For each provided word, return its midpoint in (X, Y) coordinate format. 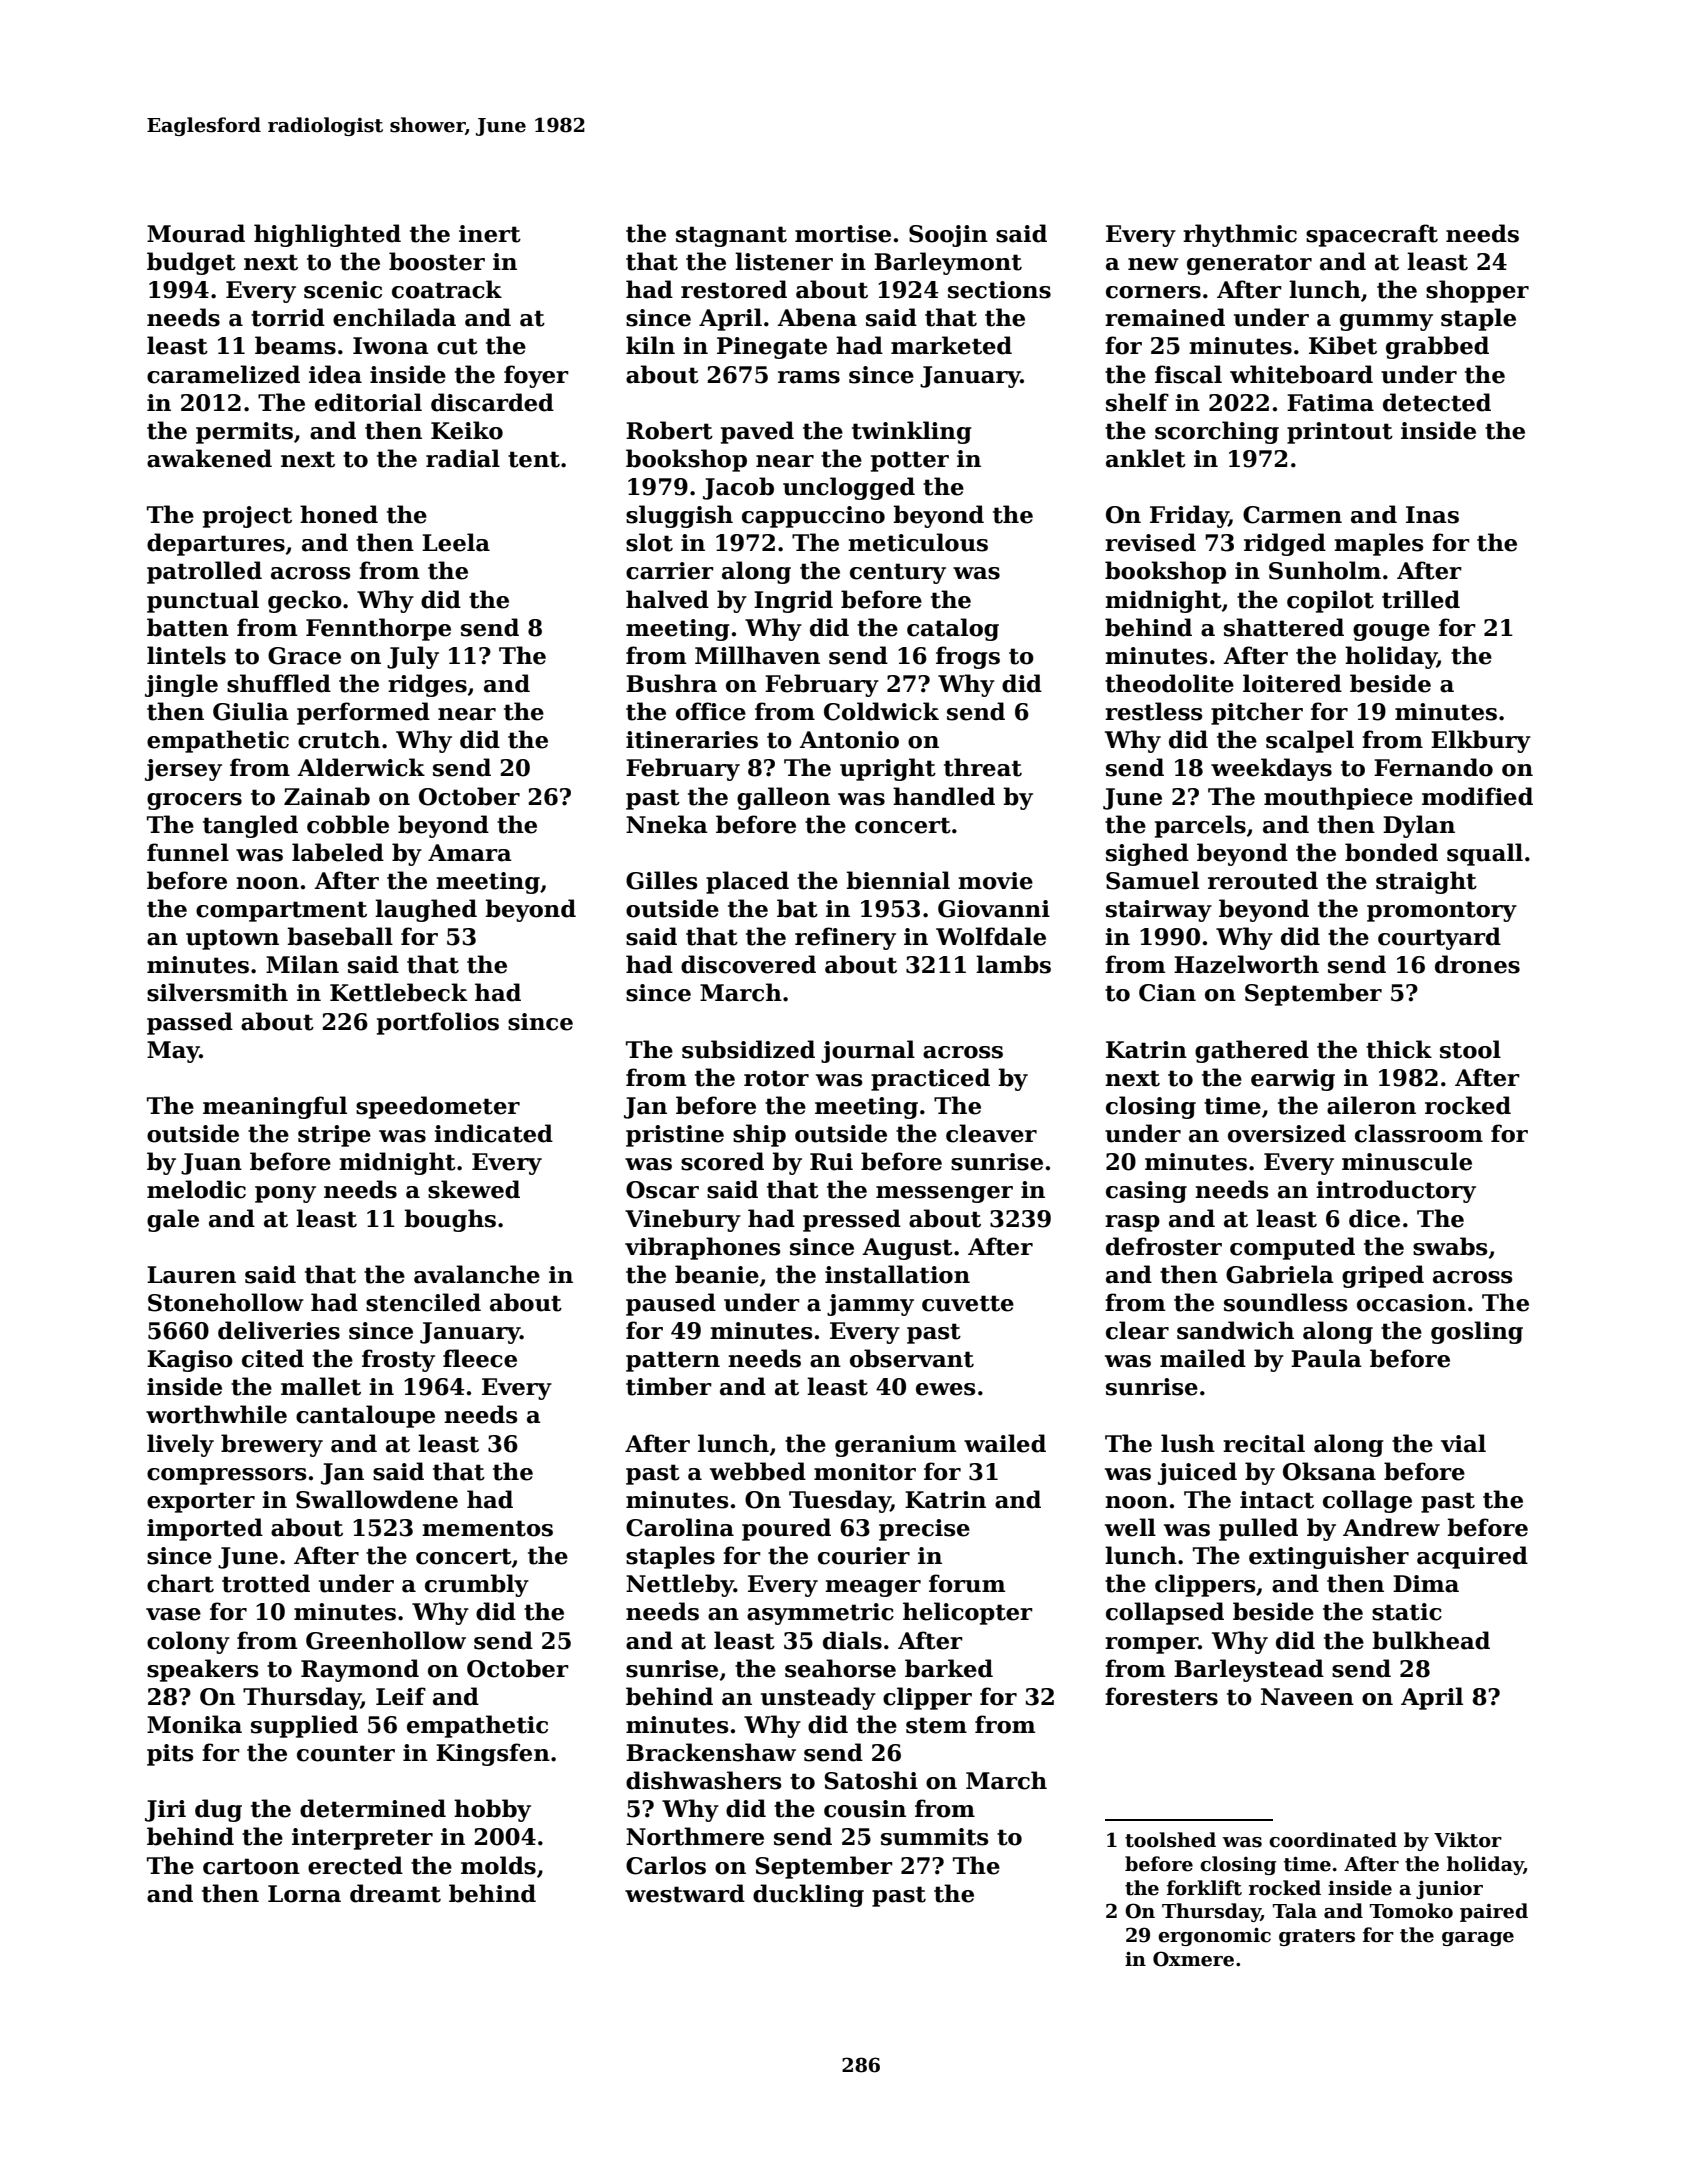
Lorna (304, 1894)
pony (285, 1194)
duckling (808, 1895)
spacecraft (1372, 235)
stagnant (731, 236)
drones (1477, 964)
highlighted (327, 235)
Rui (831, 1162)
